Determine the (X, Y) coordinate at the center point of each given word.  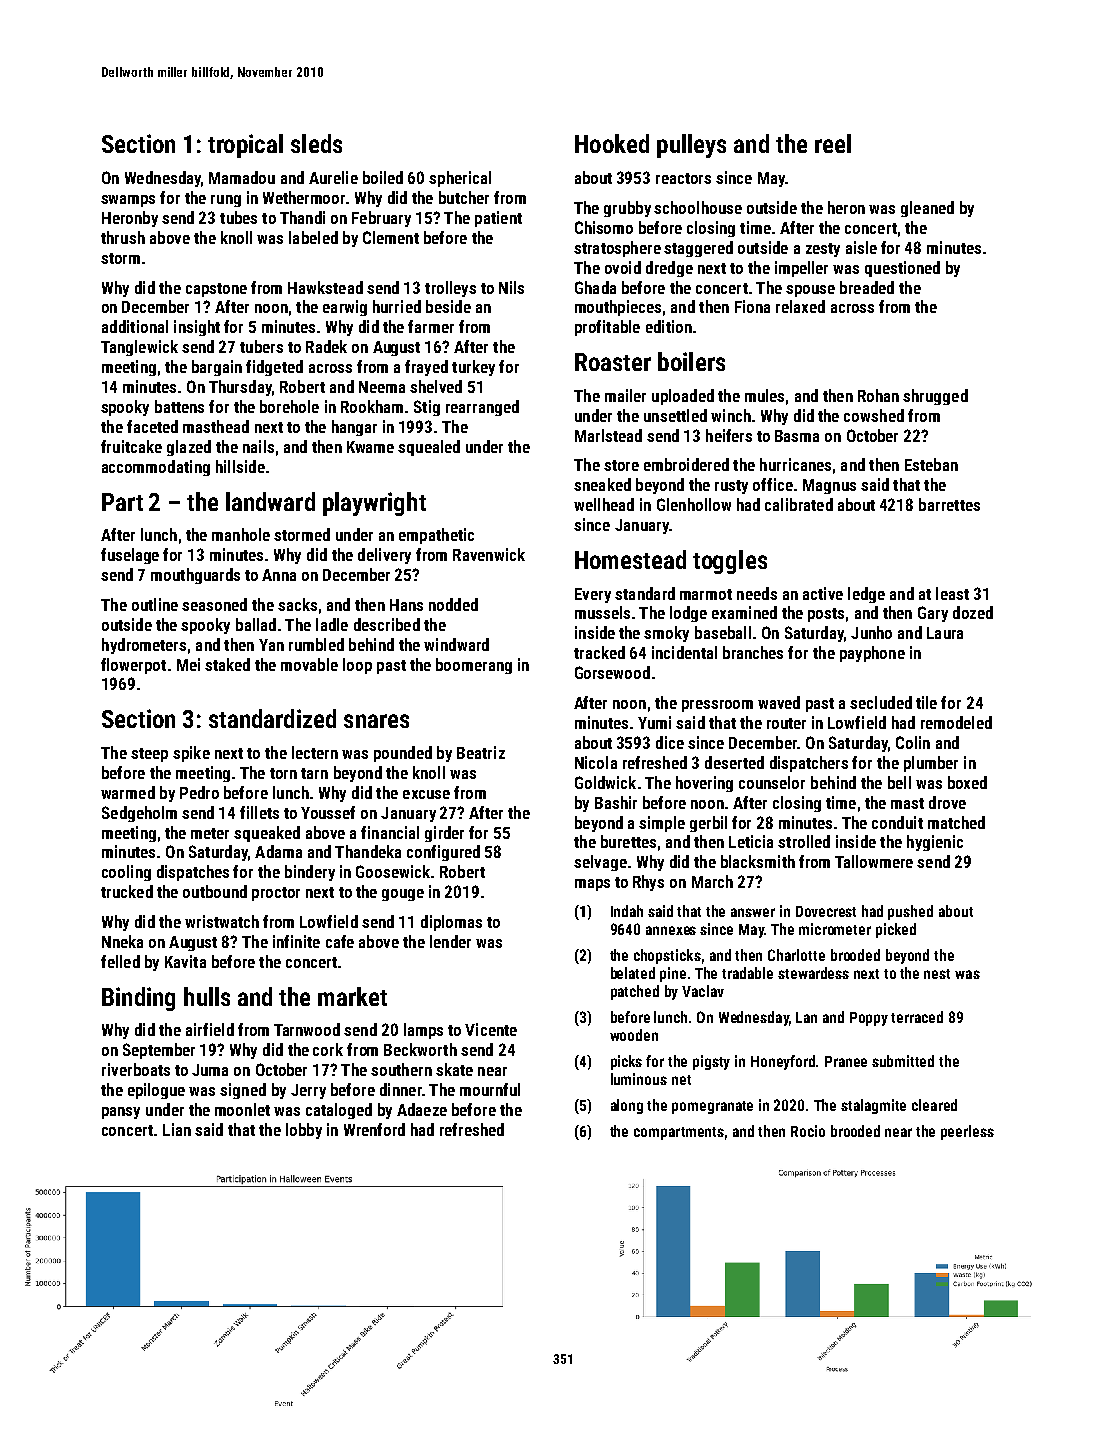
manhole (241, 534)
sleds (316, 143)
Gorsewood (612, 672)
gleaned (927, 209)
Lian (177, 1129)
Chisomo (604, 227)
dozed (973, 612)
